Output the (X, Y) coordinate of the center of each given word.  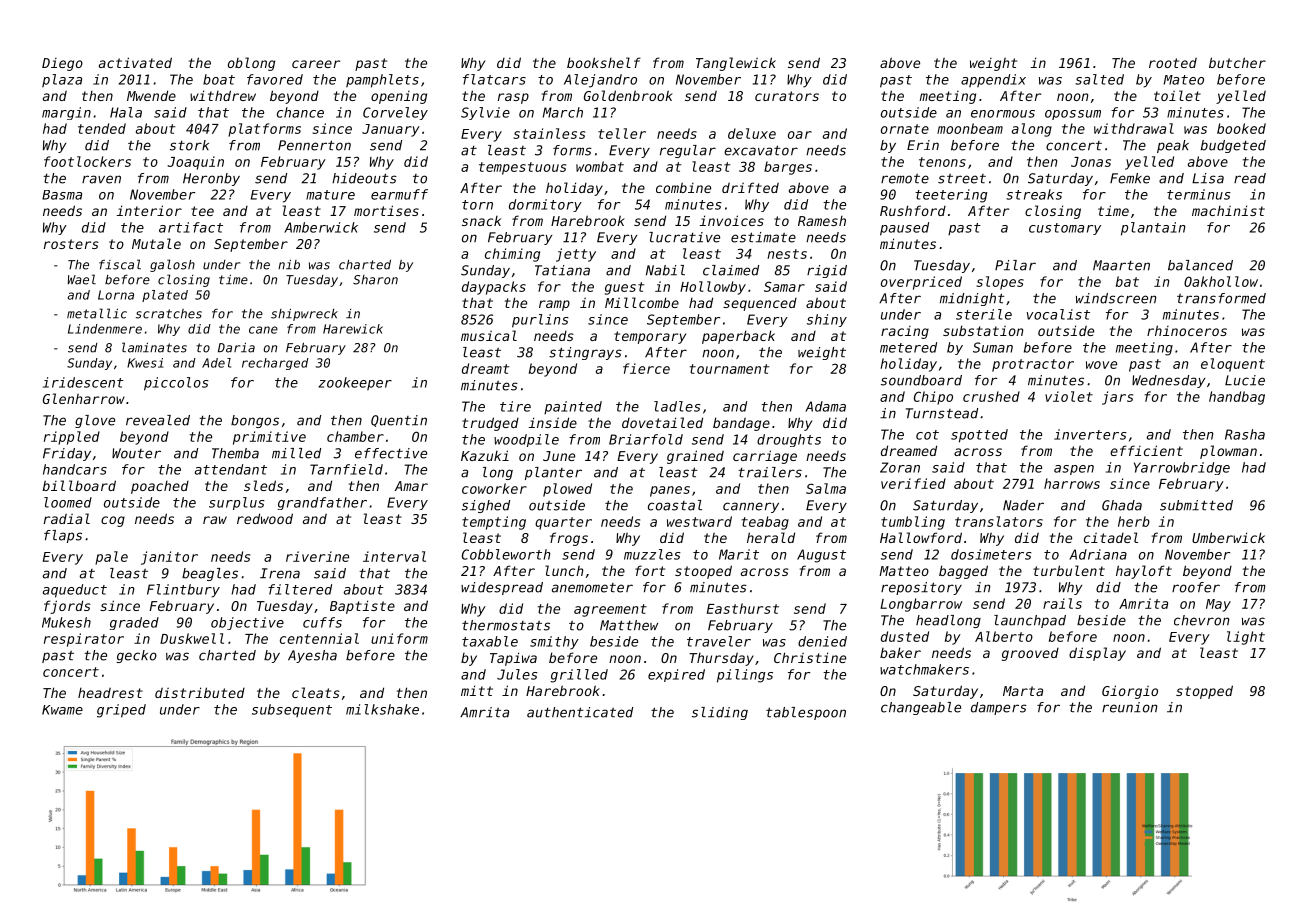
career (316, 64)
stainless (549, 133)
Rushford (913, 210)
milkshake (382, 709)
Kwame (62, 710)
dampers (999, 708)
